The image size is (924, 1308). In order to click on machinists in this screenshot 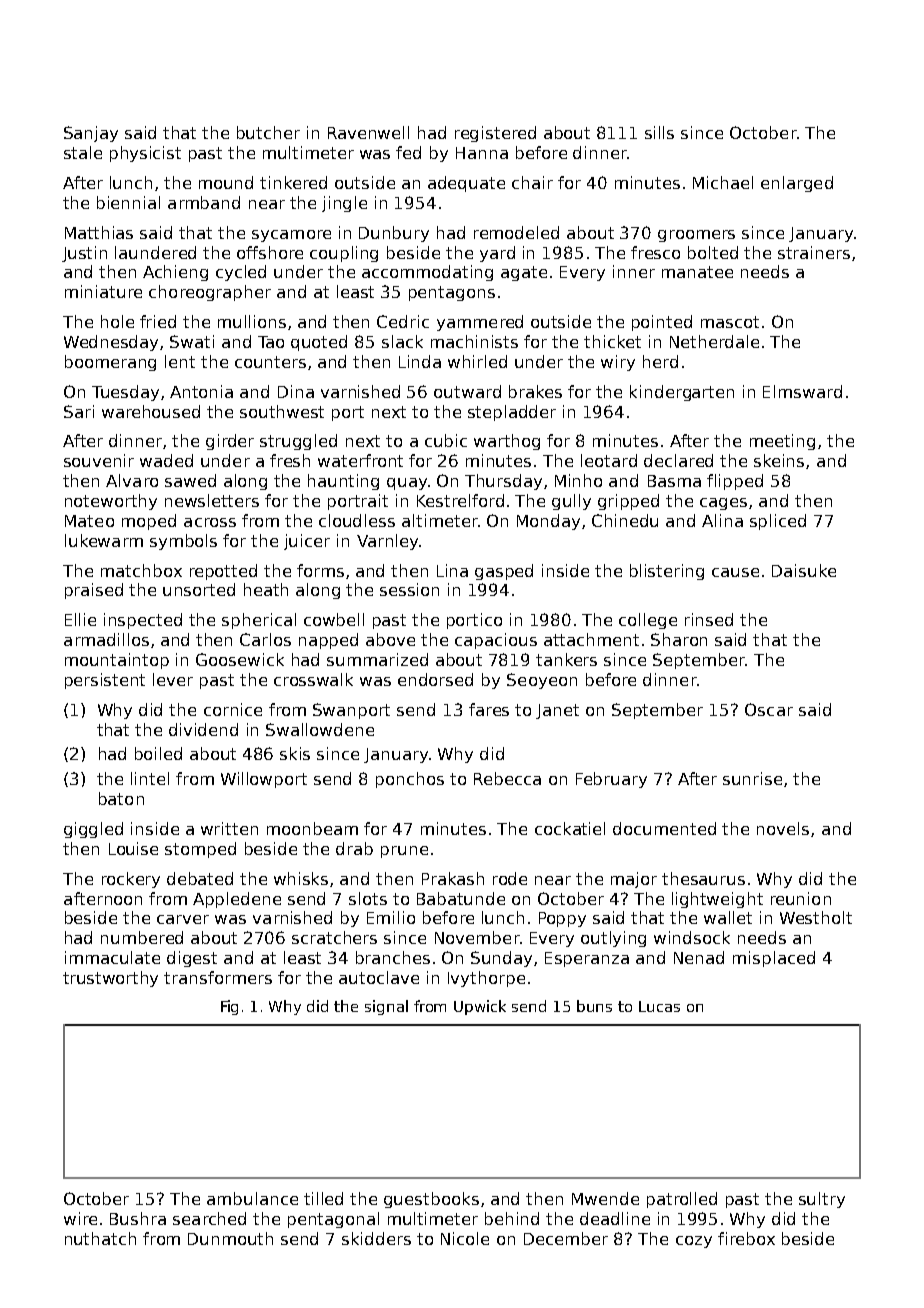, I will do `click(474, 341)`.
